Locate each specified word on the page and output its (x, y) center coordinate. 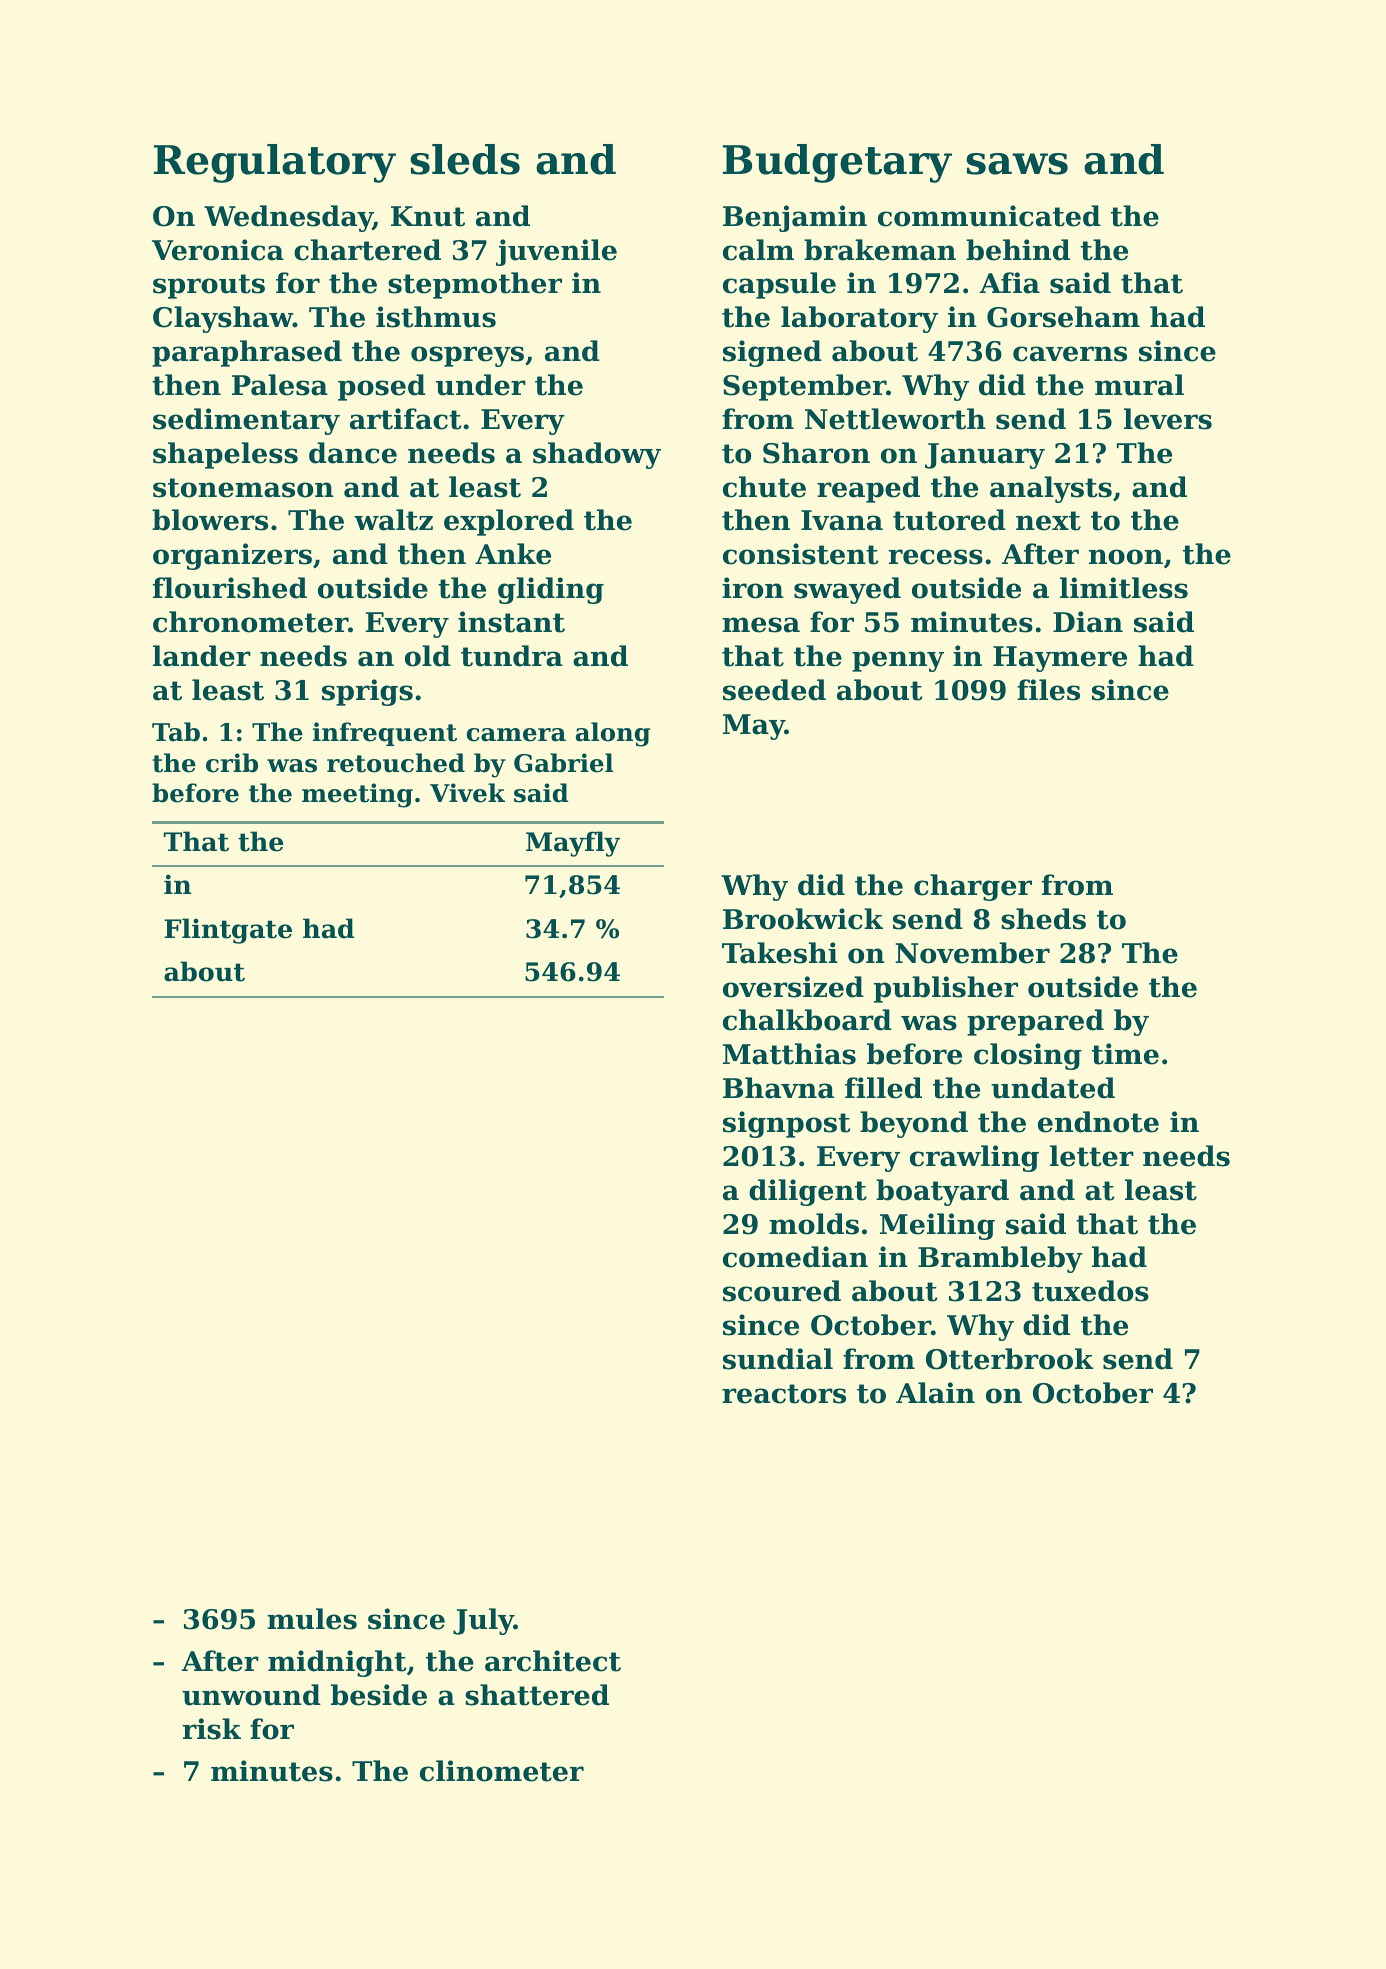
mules (312, 1619)
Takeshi (780, 953)
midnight (337, 1663)
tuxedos (1090, 1291)
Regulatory (275, 163)
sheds (1043, 919)
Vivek (467, 793)
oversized (793, 987)
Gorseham (1063, 317)
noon (1126, 557)
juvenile (556, 252)
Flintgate (228, 931)
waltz (393, 520)
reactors (784, 1394)
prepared (1035, 1022)
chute (764, 487)
